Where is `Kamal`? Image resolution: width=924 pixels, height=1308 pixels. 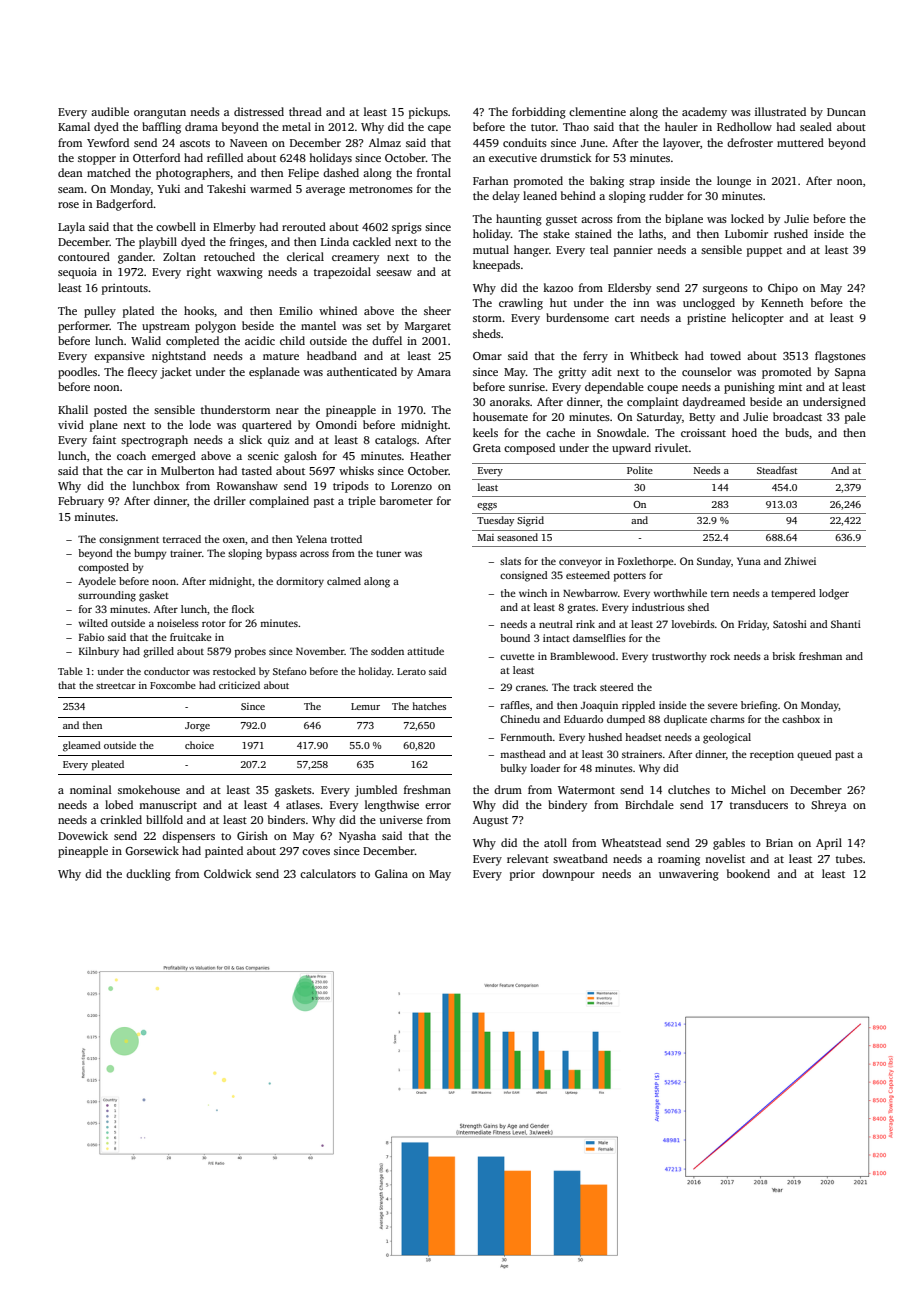 Kamal is located at coordinates (74, 126).
